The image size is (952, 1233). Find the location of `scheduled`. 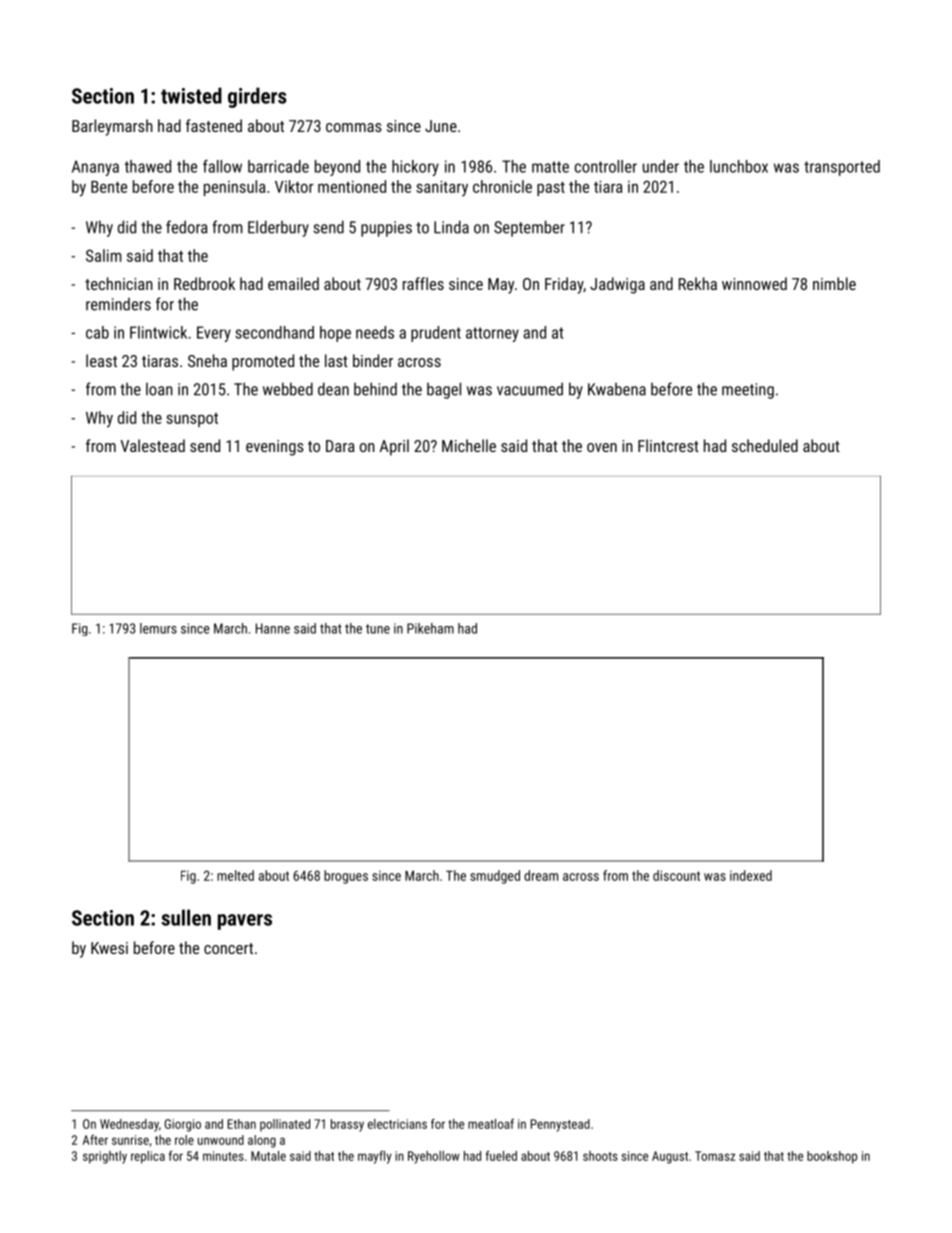

scheduled is located at coordinates (765, 445).
